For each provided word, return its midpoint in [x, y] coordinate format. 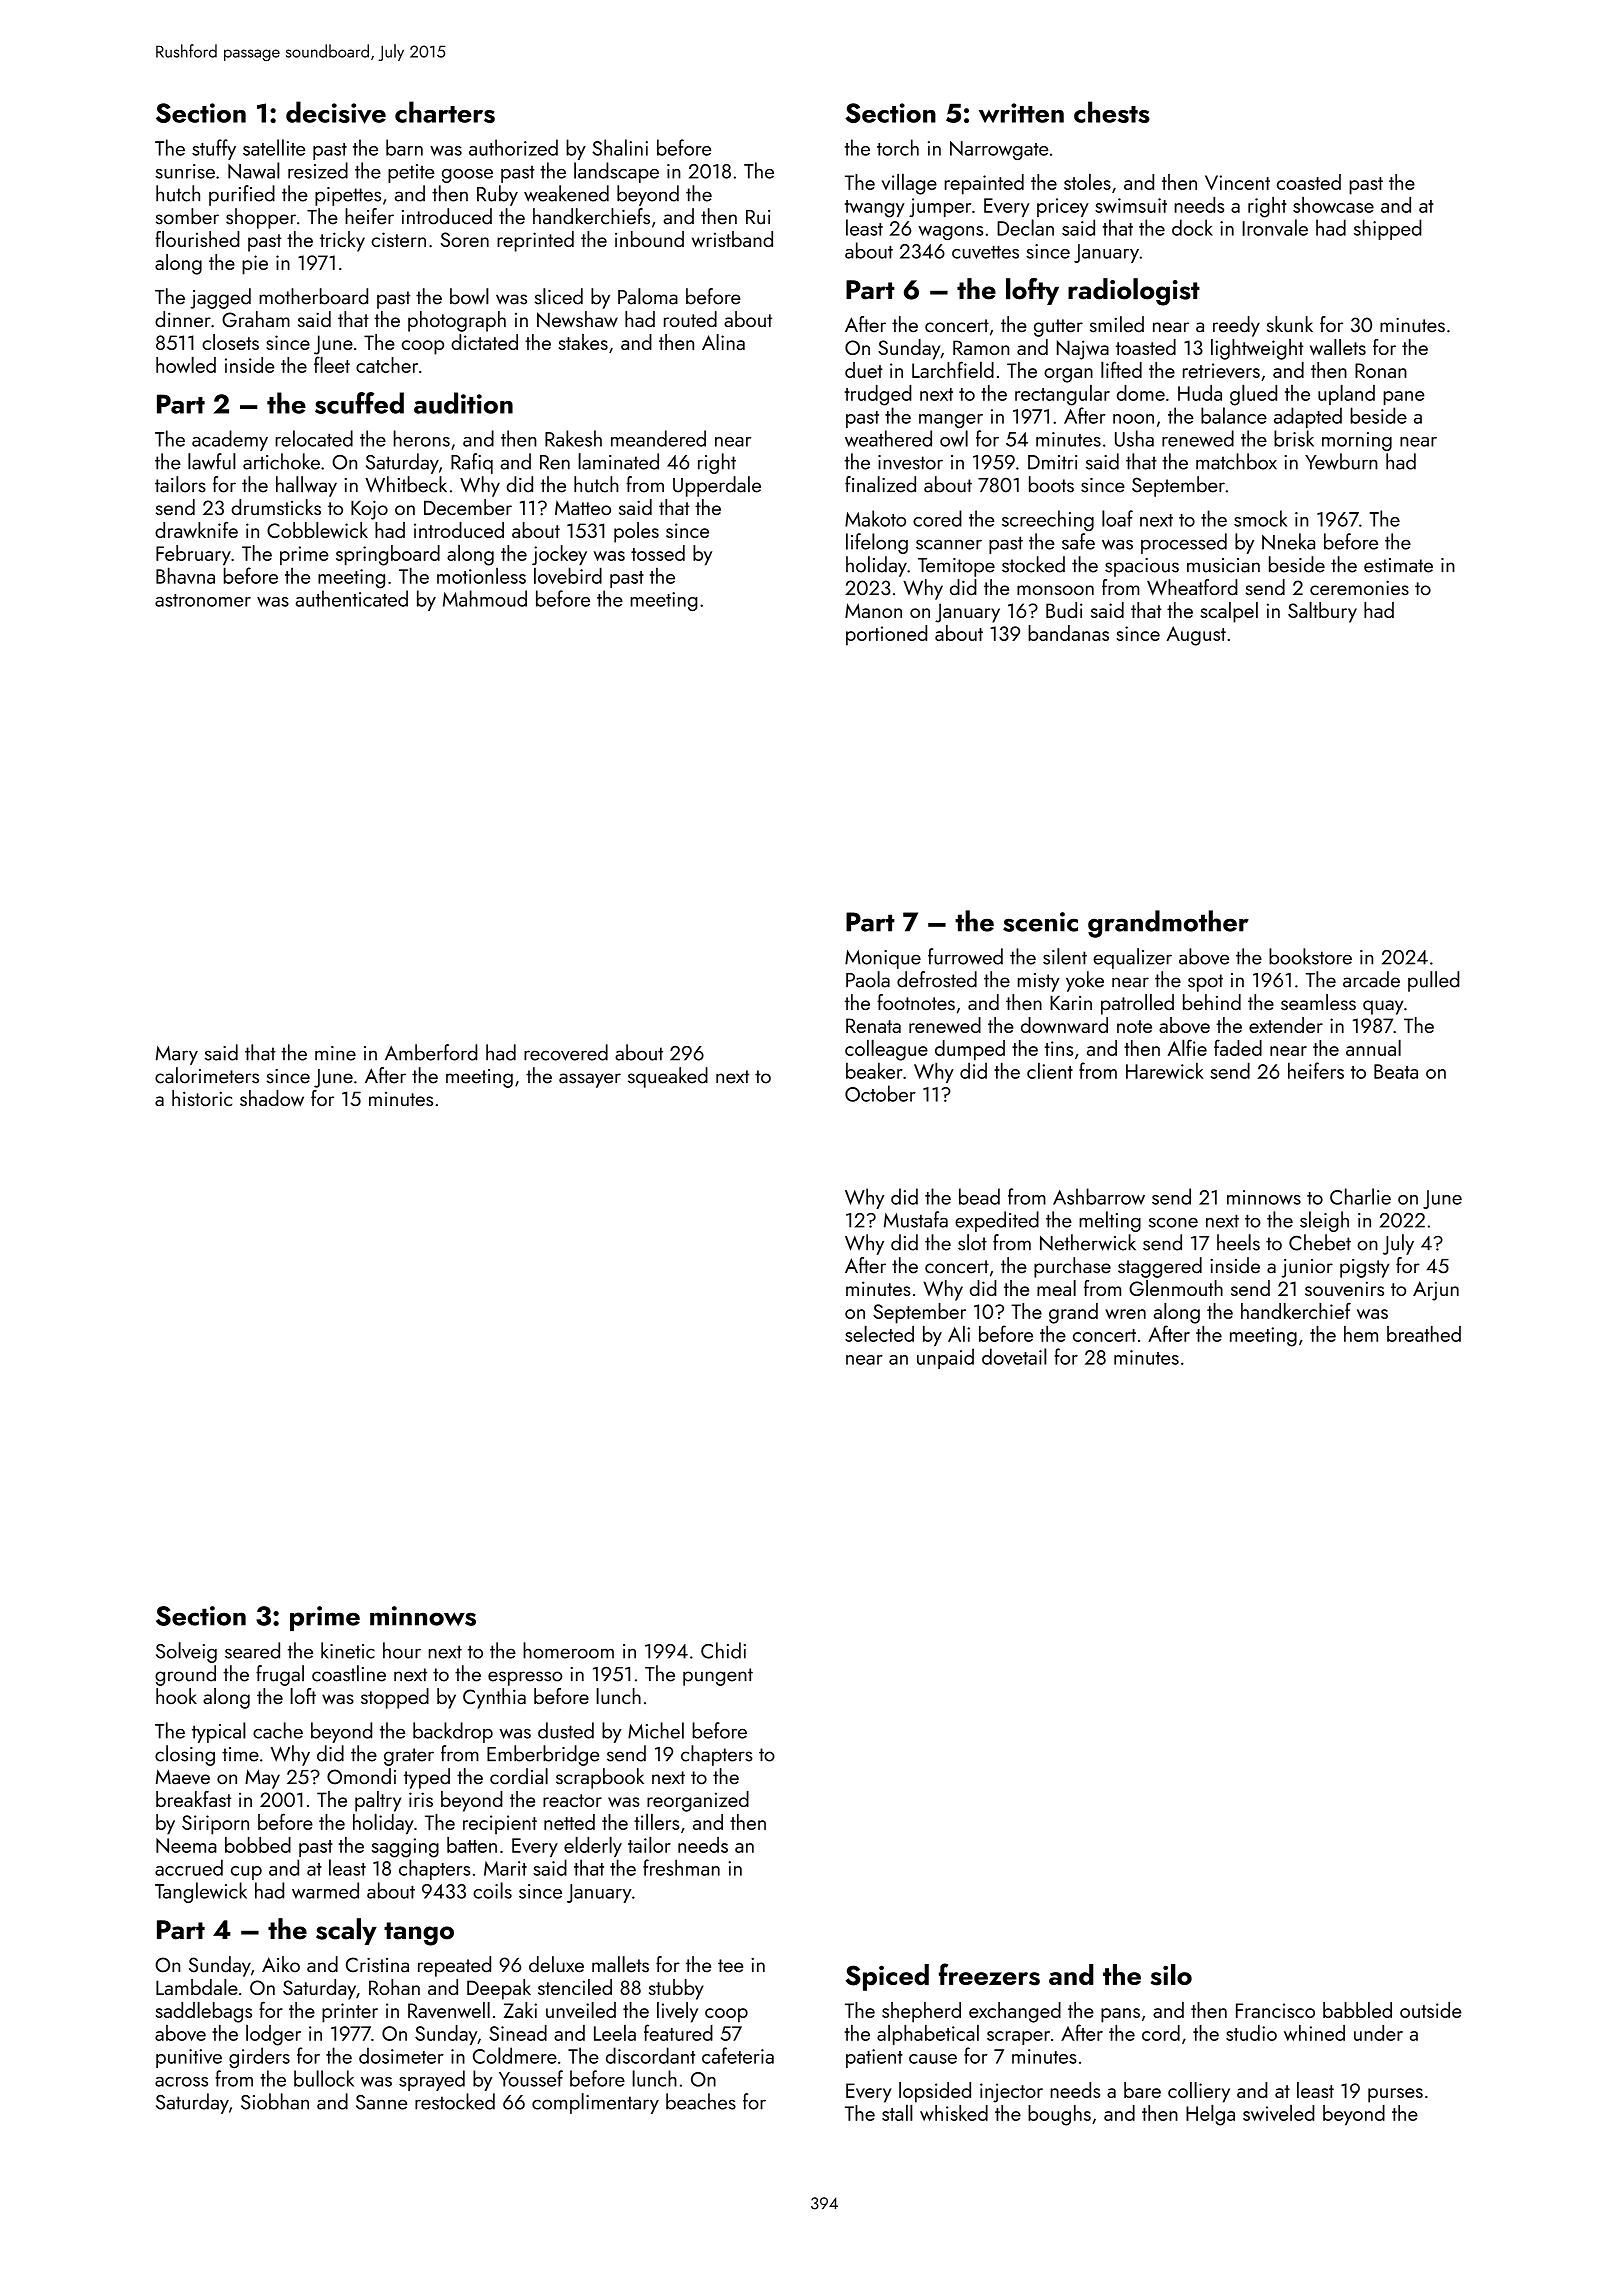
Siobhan [275, 2101]
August [1196, 636]
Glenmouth [1176, 1288]
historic [202, 1098]
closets [230, 342]
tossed [658, 553]
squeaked [668, 1077]
